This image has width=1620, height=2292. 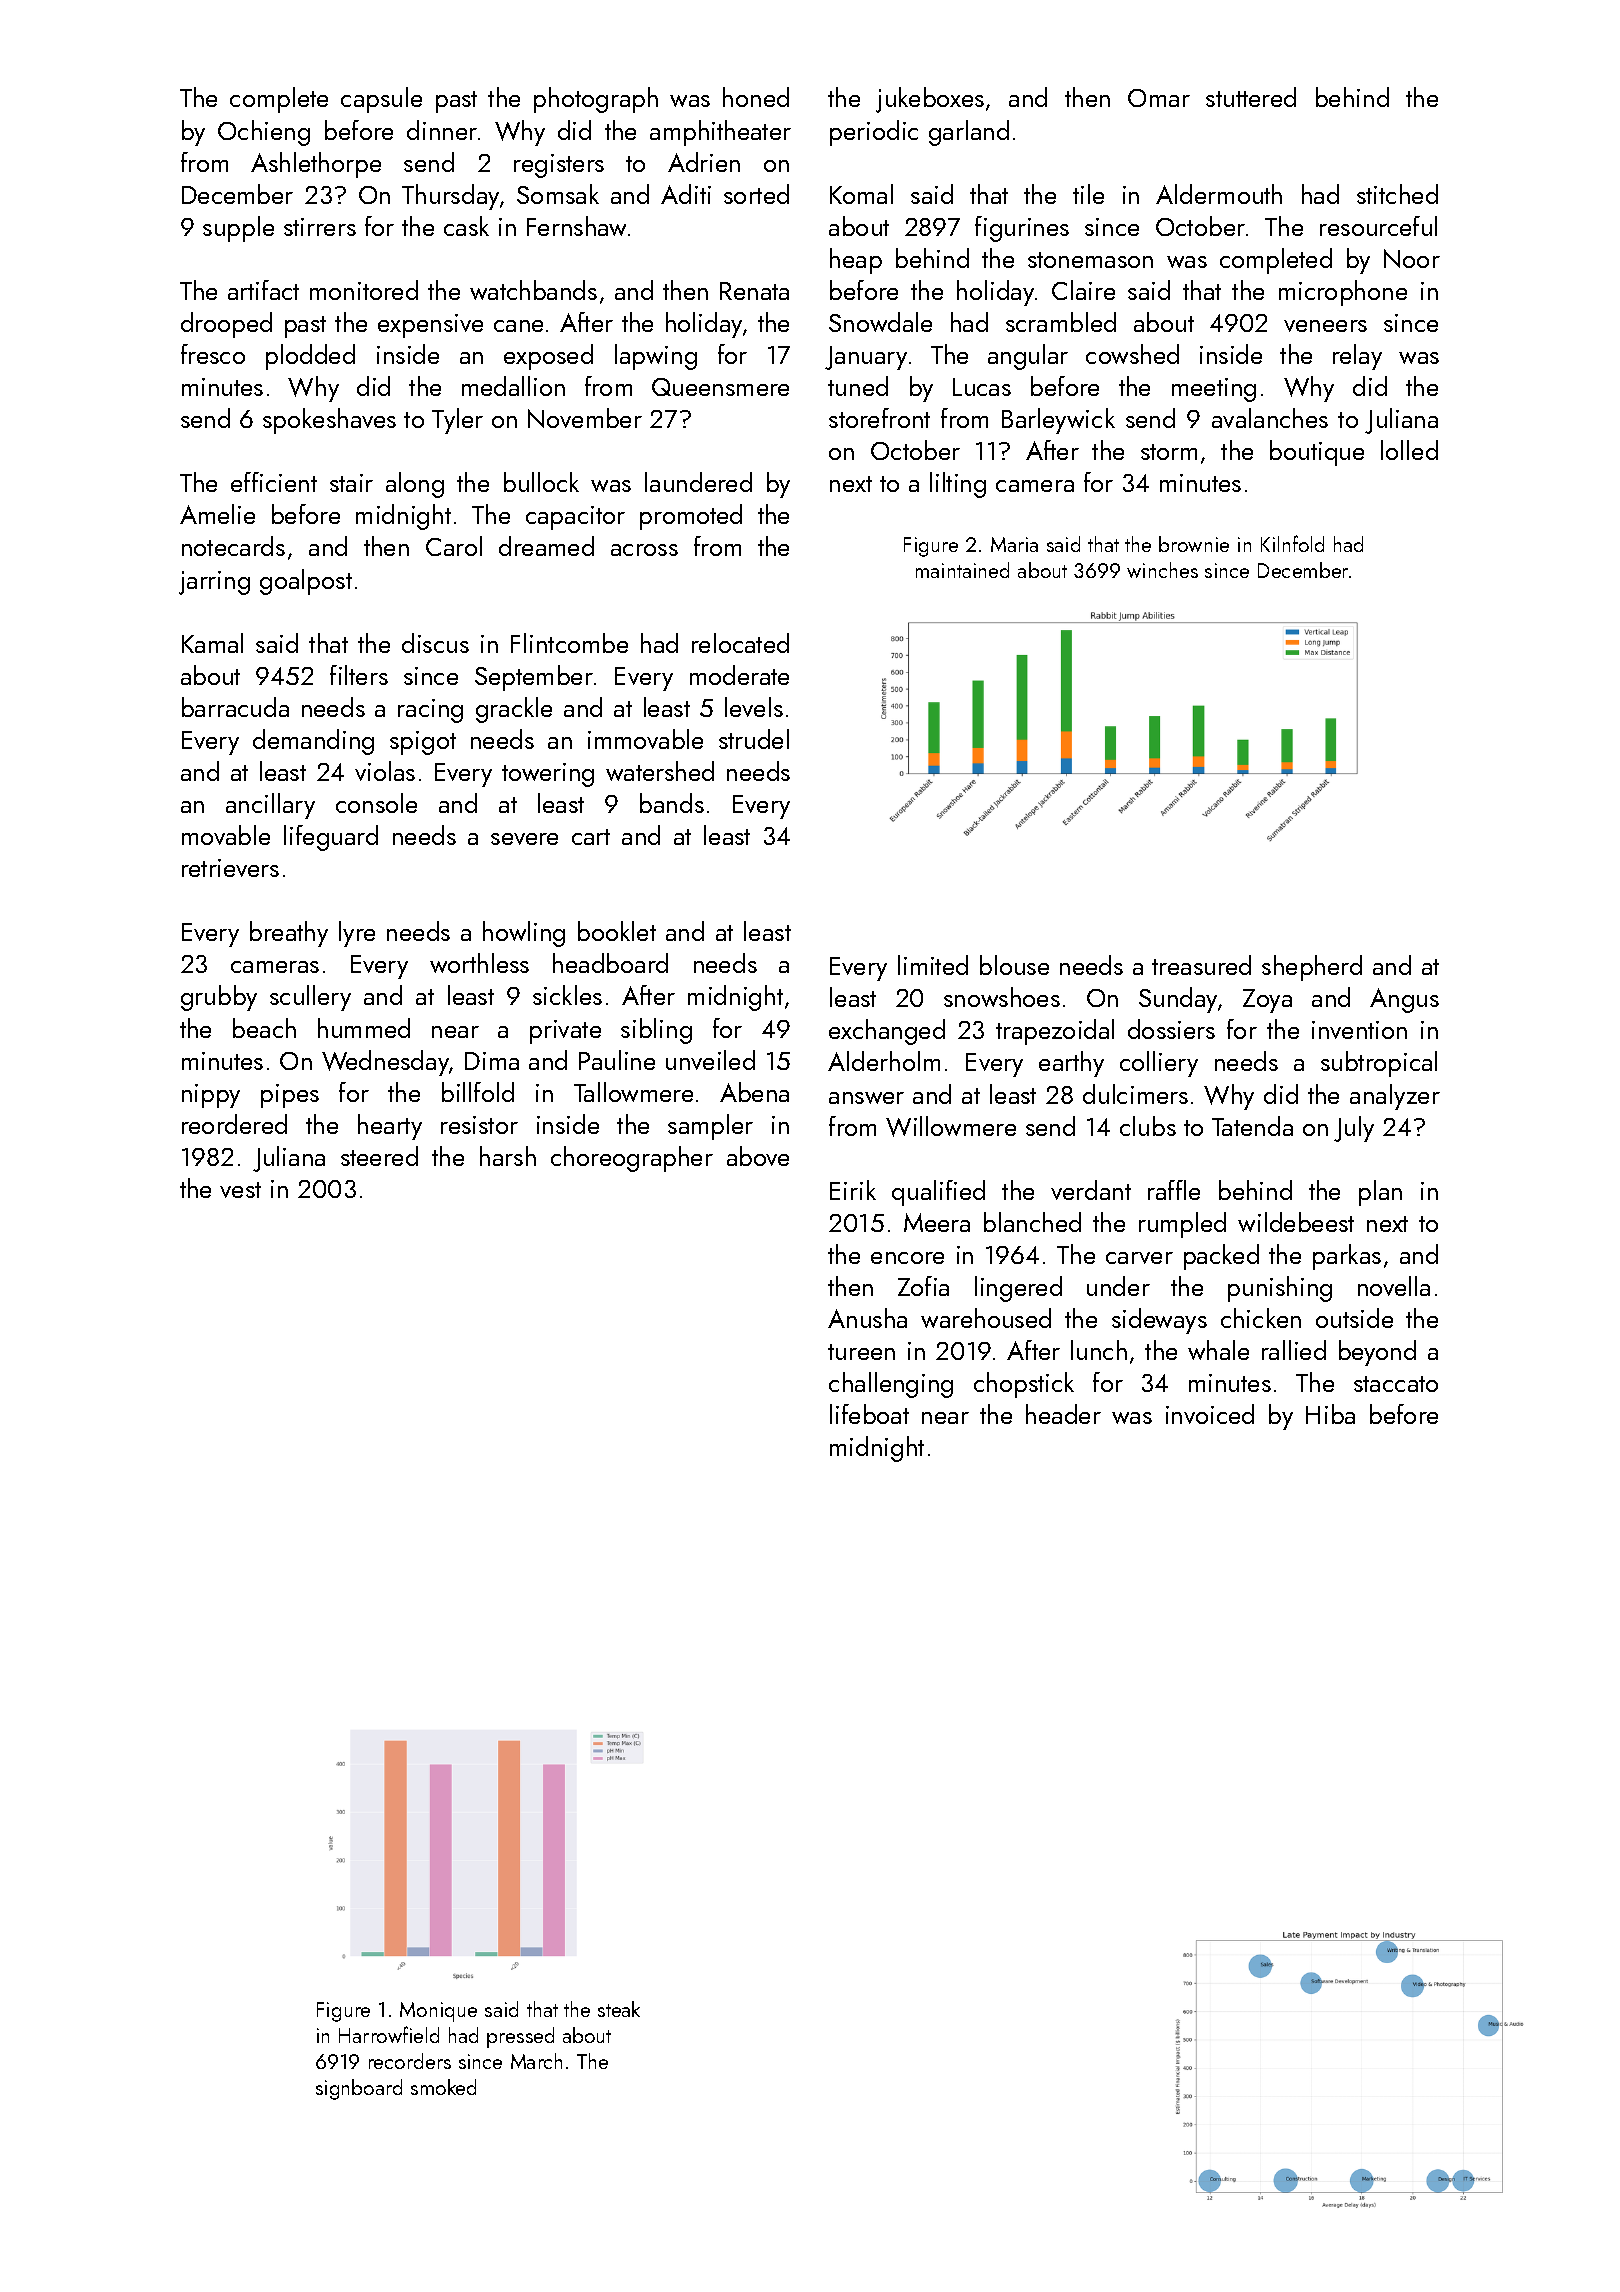 I want to click on stitched, so click(x=1397, y=194).
